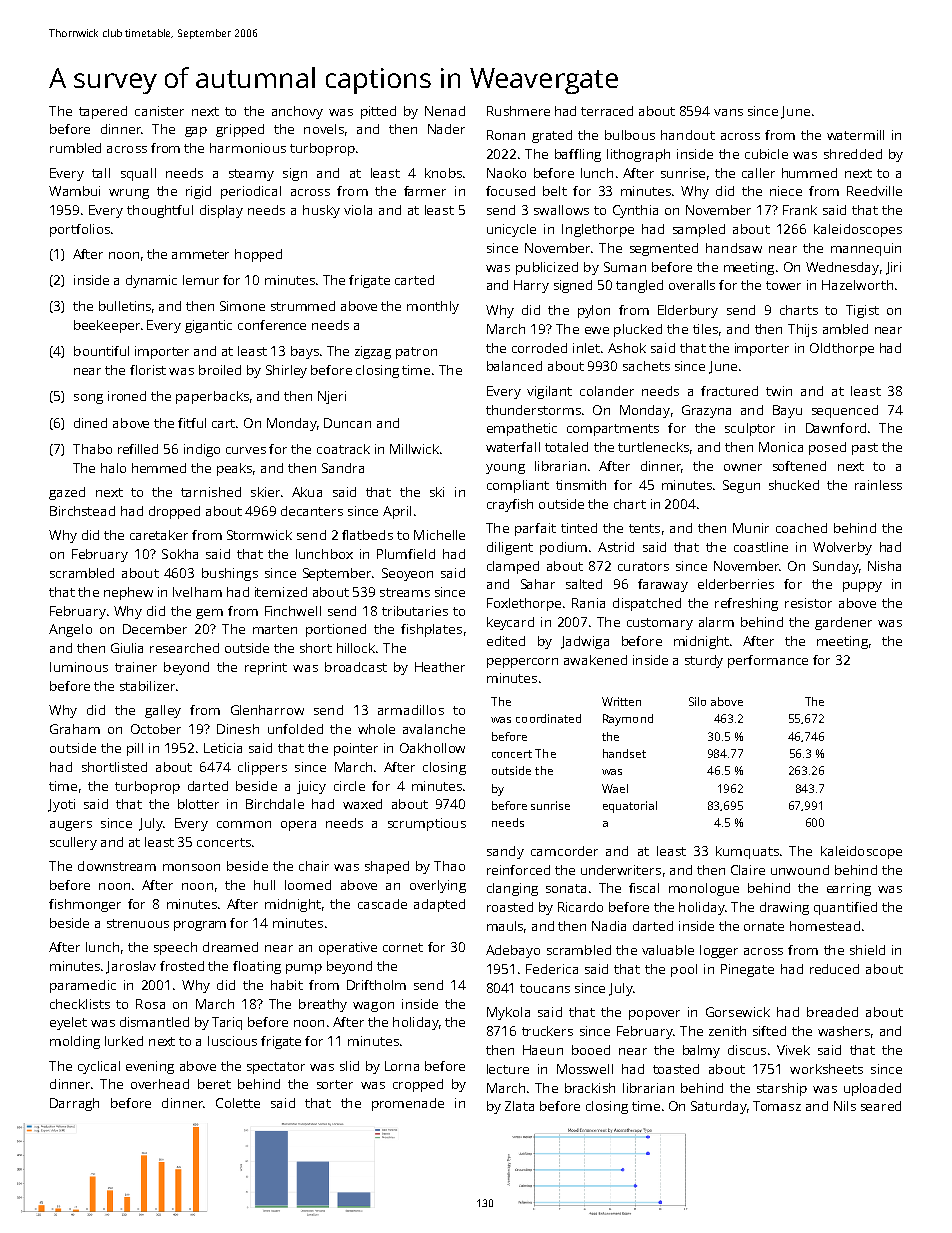 This screenshot has width=952, height=1233. Describe the element at coordinates (613, 430) in the screenshot. I see `compartments` at that location.
